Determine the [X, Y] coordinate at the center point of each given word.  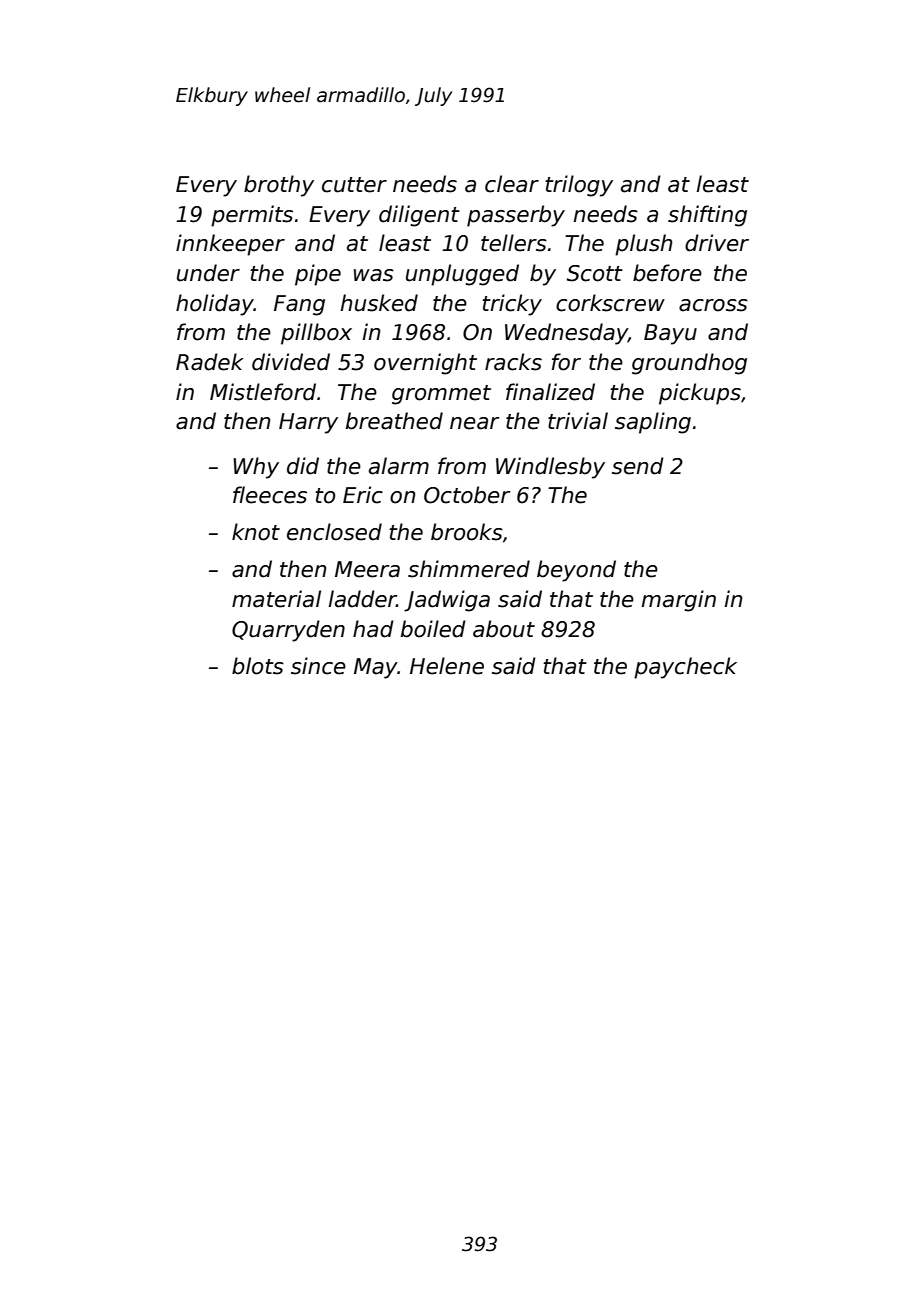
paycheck [685, 668]
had [373, 629]
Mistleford [263, 392]
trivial [578, 421]
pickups [700, 394]
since [318, 666]
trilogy [579, 186]
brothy [279, 186]
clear [512, 184]
